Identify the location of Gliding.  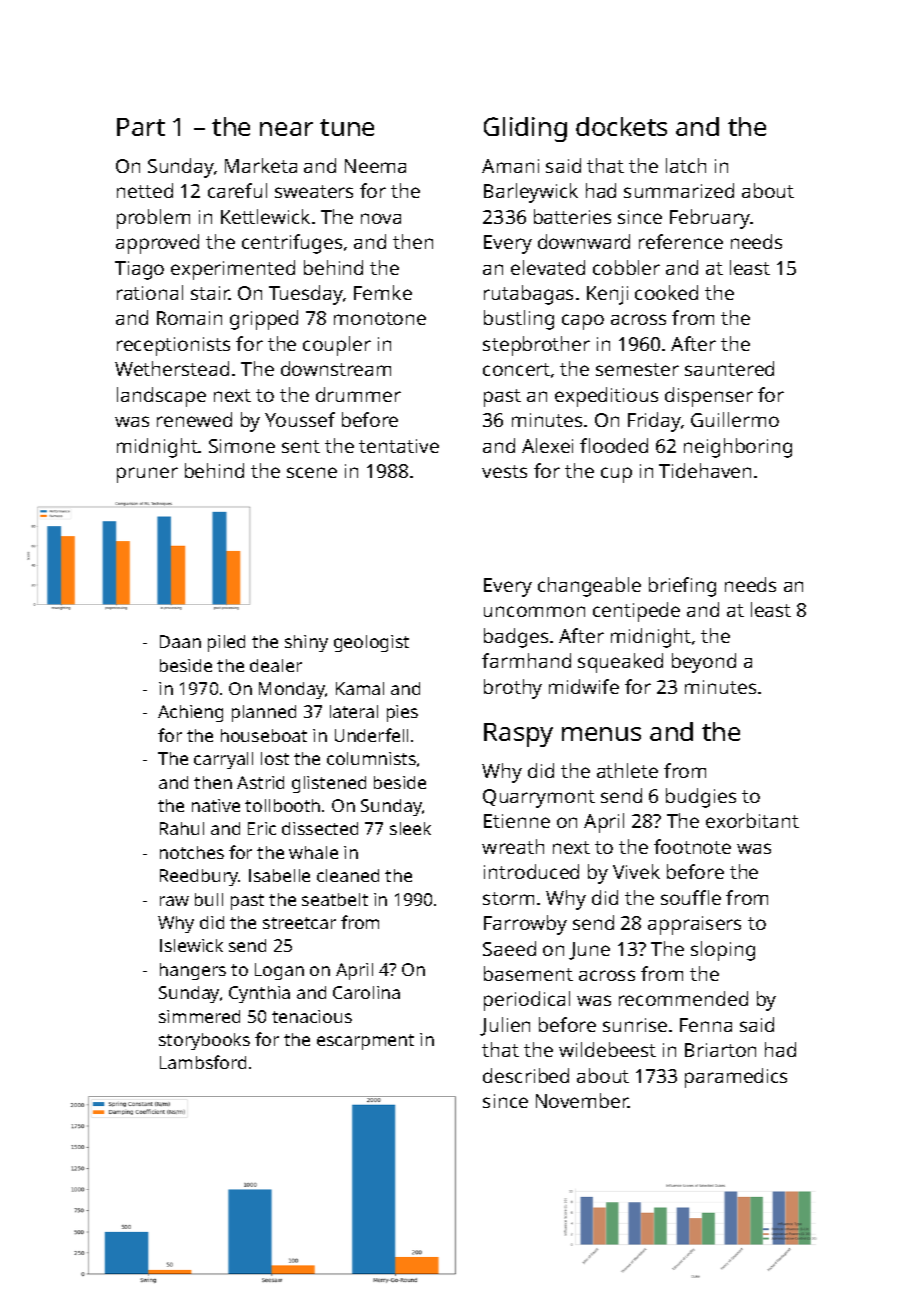
(525, 129).
